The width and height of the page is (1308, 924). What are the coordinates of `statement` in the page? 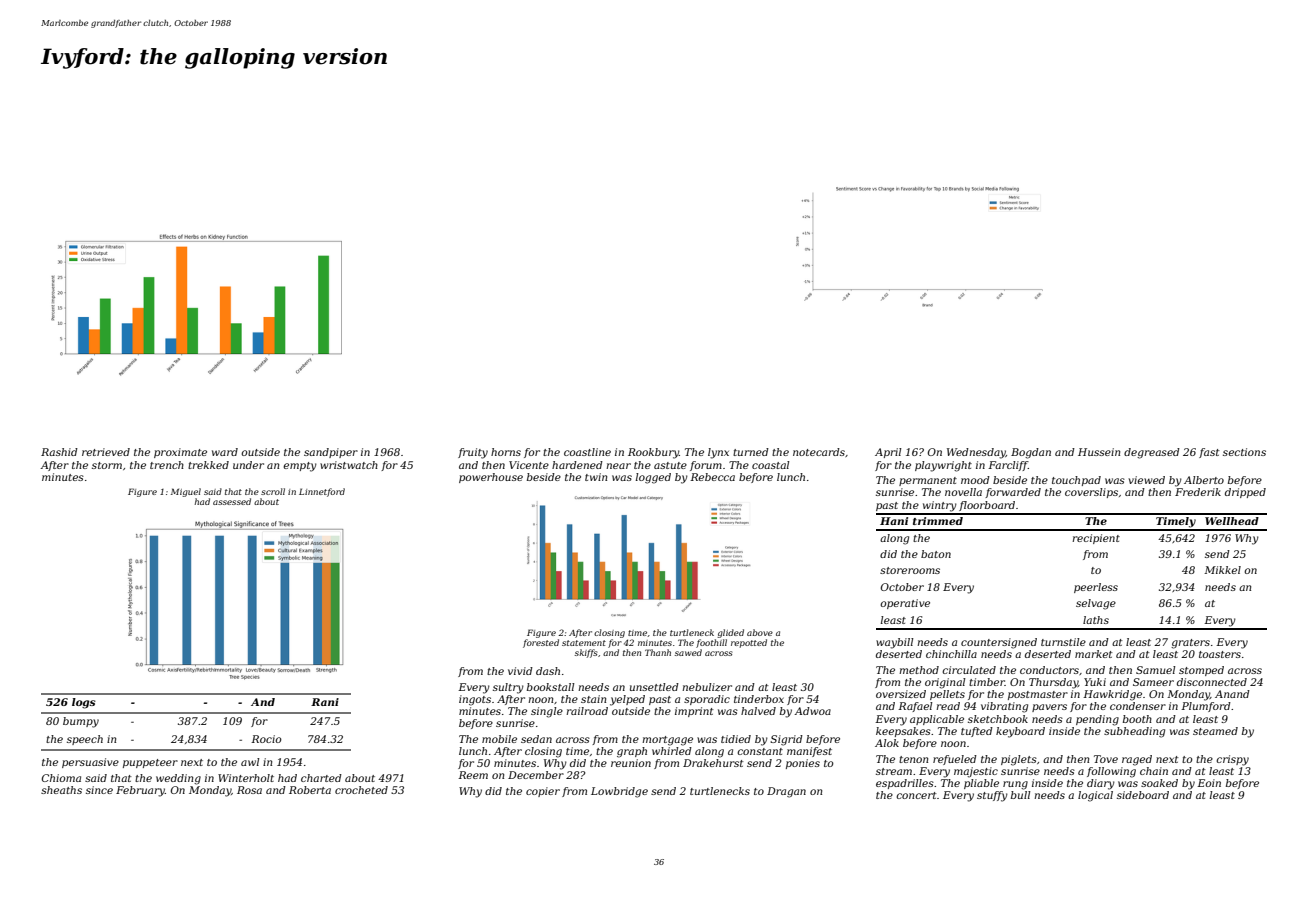 It's located at (584, 643).
